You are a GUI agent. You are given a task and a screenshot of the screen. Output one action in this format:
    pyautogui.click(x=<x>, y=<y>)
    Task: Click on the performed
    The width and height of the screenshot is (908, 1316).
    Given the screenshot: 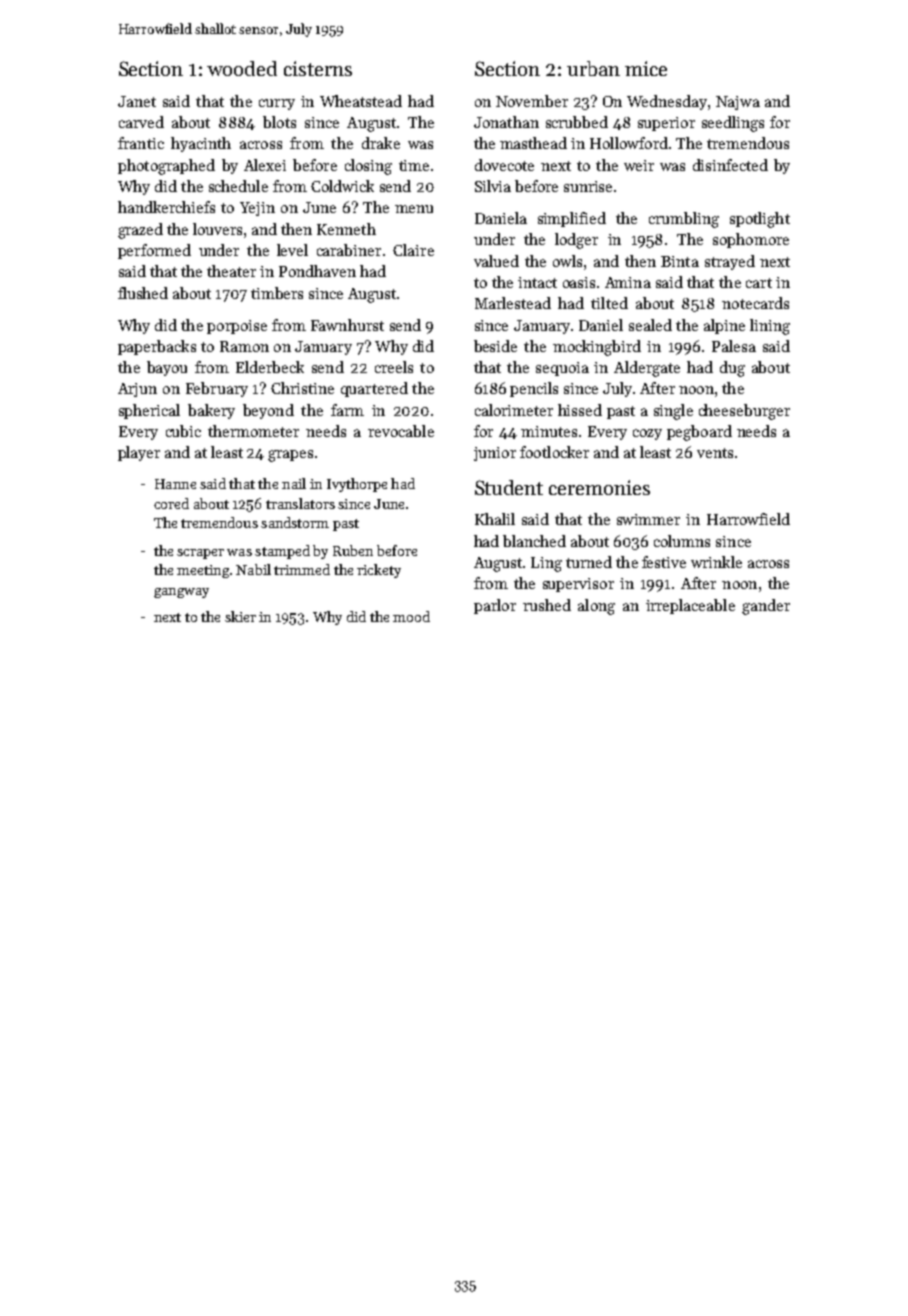 What is the action you would take?
    pyautogui.click(x=154, y=251)
